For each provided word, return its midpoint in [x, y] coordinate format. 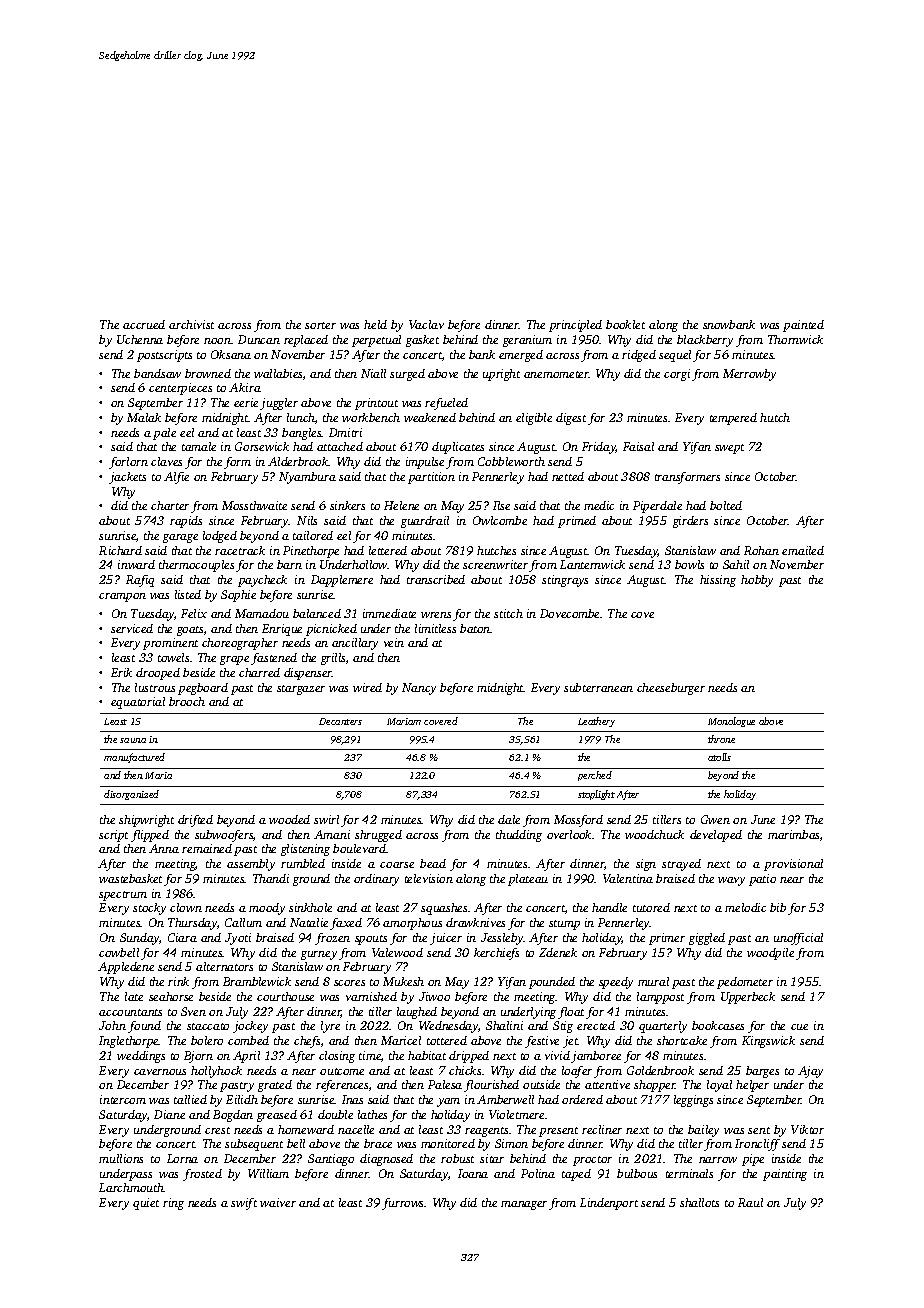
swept [729, 449]
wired [367, 687]
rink [178, 981]
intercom [123, 1099]
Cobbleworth [511, 461]
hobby [757, 581]
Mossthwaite [254, 505]
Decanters [340, 721]
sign [646, 865]
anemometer [556, 374]
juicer [446, 939]
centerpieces [180, 389]
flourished [491, 1086]
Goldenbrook [660, 1070]
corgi [677, 375]
